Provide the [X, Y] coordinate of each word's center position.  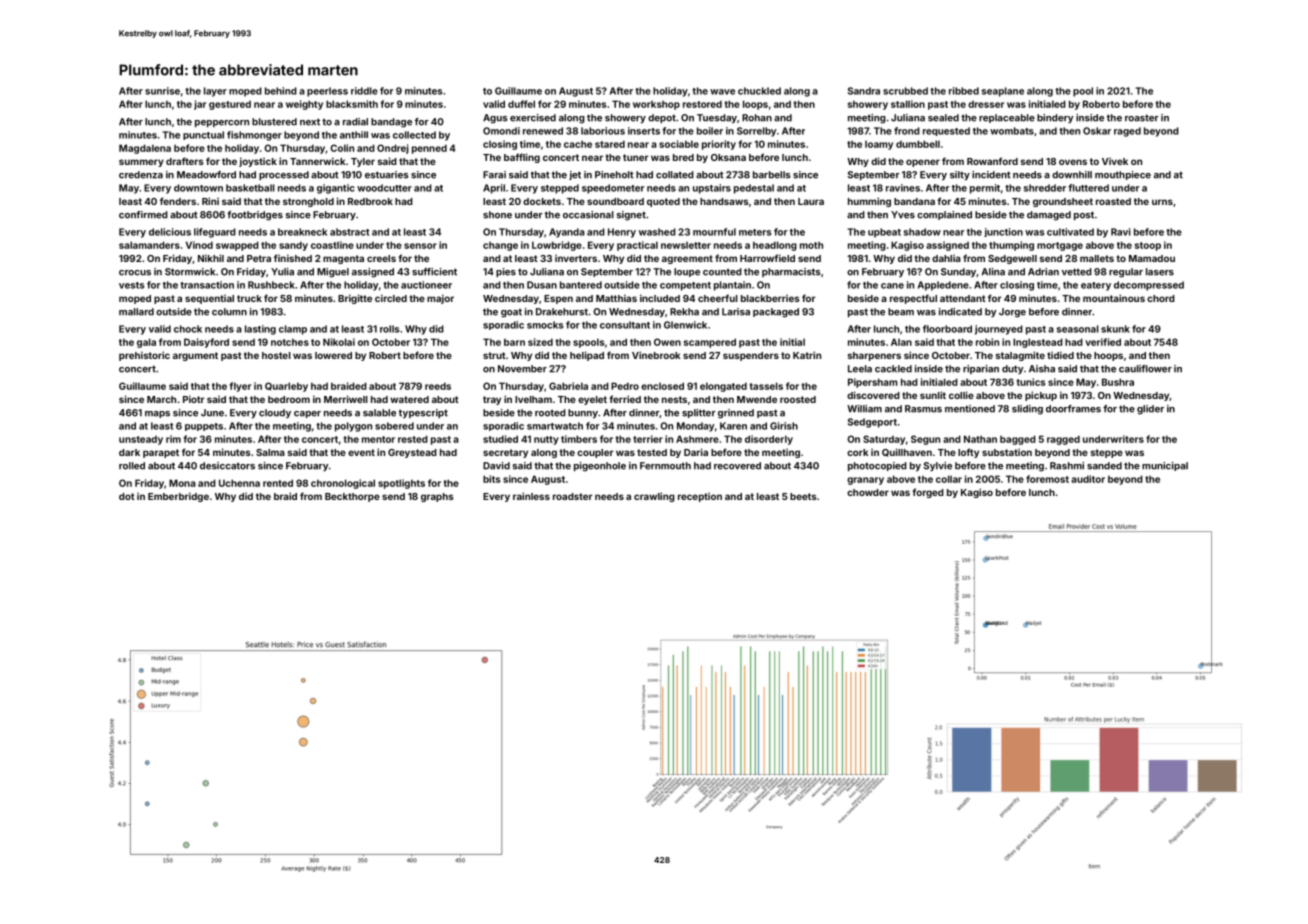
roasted [1113, 201]
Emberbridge [178, 497]
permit [985, 189]
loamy [879, 145]
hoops [1108, 356]
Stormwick [190, 272]
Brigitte [355, 299]
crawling [654, 497]
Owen [667, 342]
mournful [714, 232]
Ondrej [393, 149]
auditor [1088, 479]
